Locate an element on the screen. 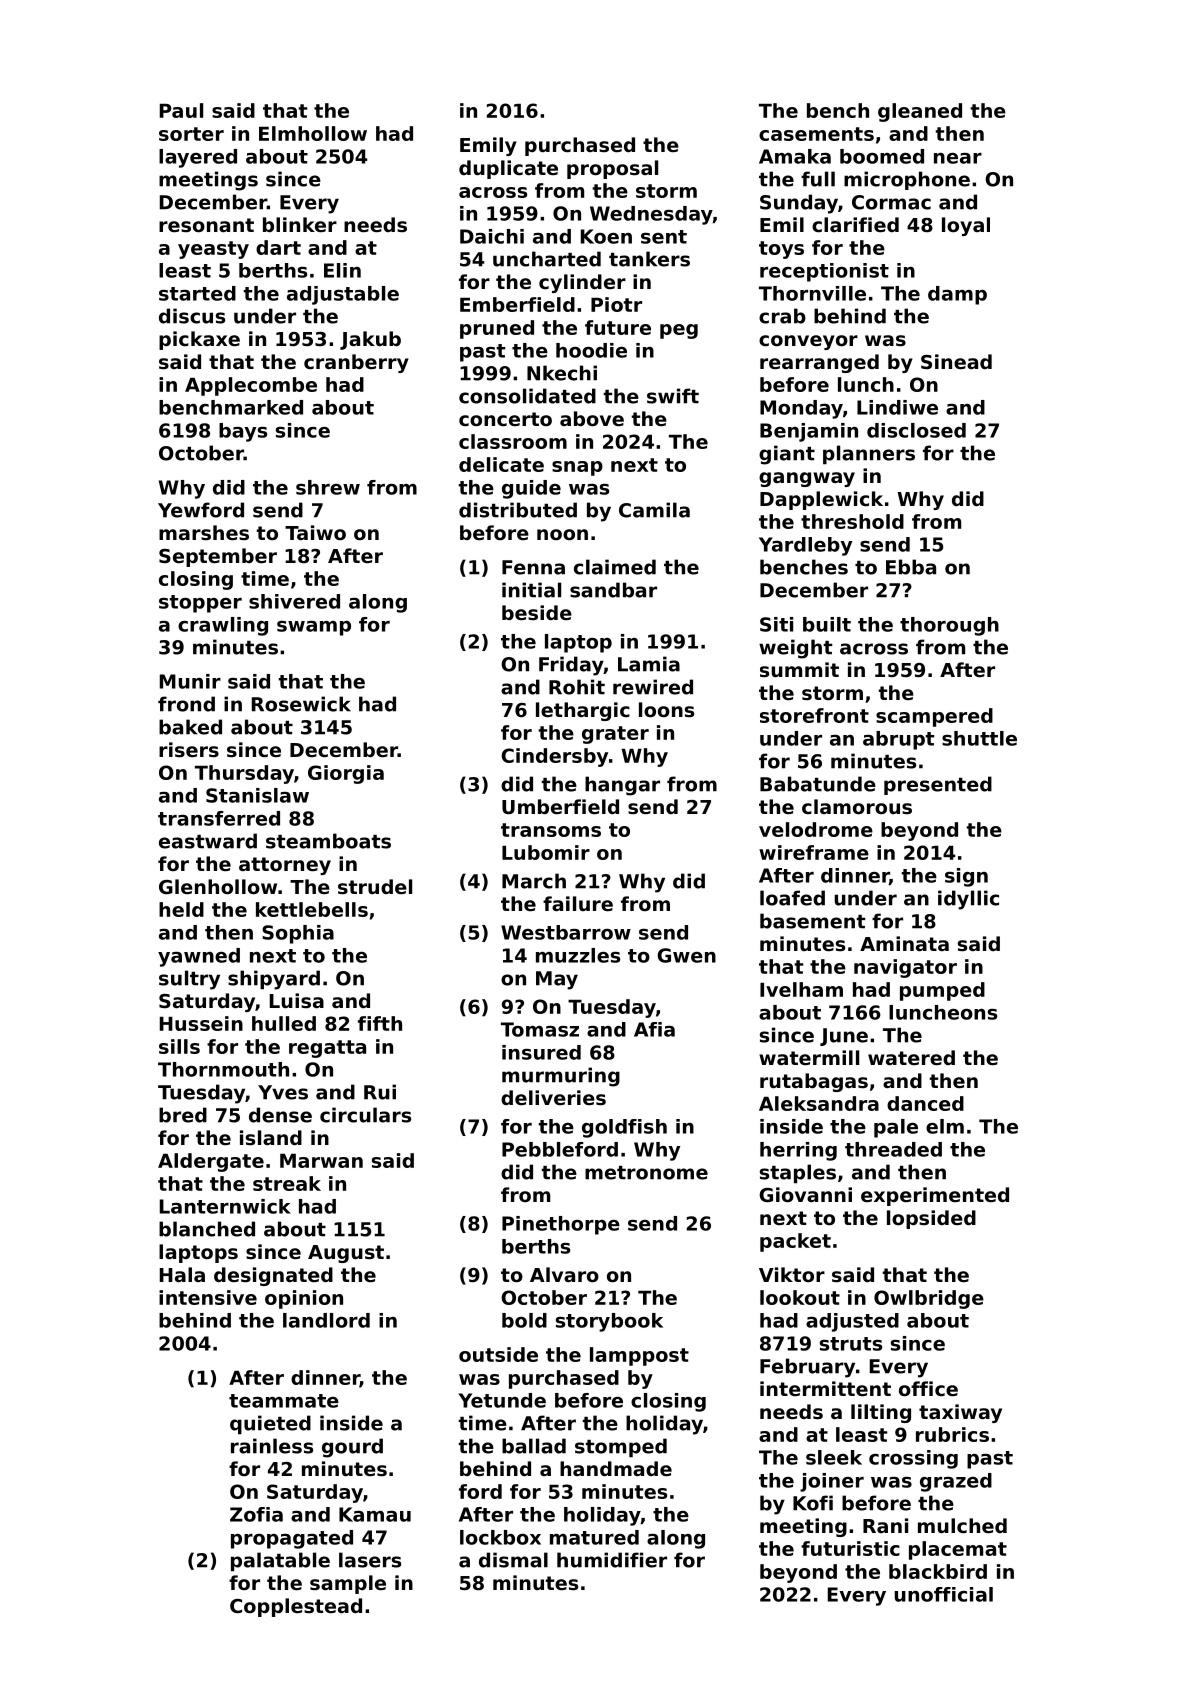 This screenshot has height=1706, width=1178. sleek is located at coordinates (834, 1457).
